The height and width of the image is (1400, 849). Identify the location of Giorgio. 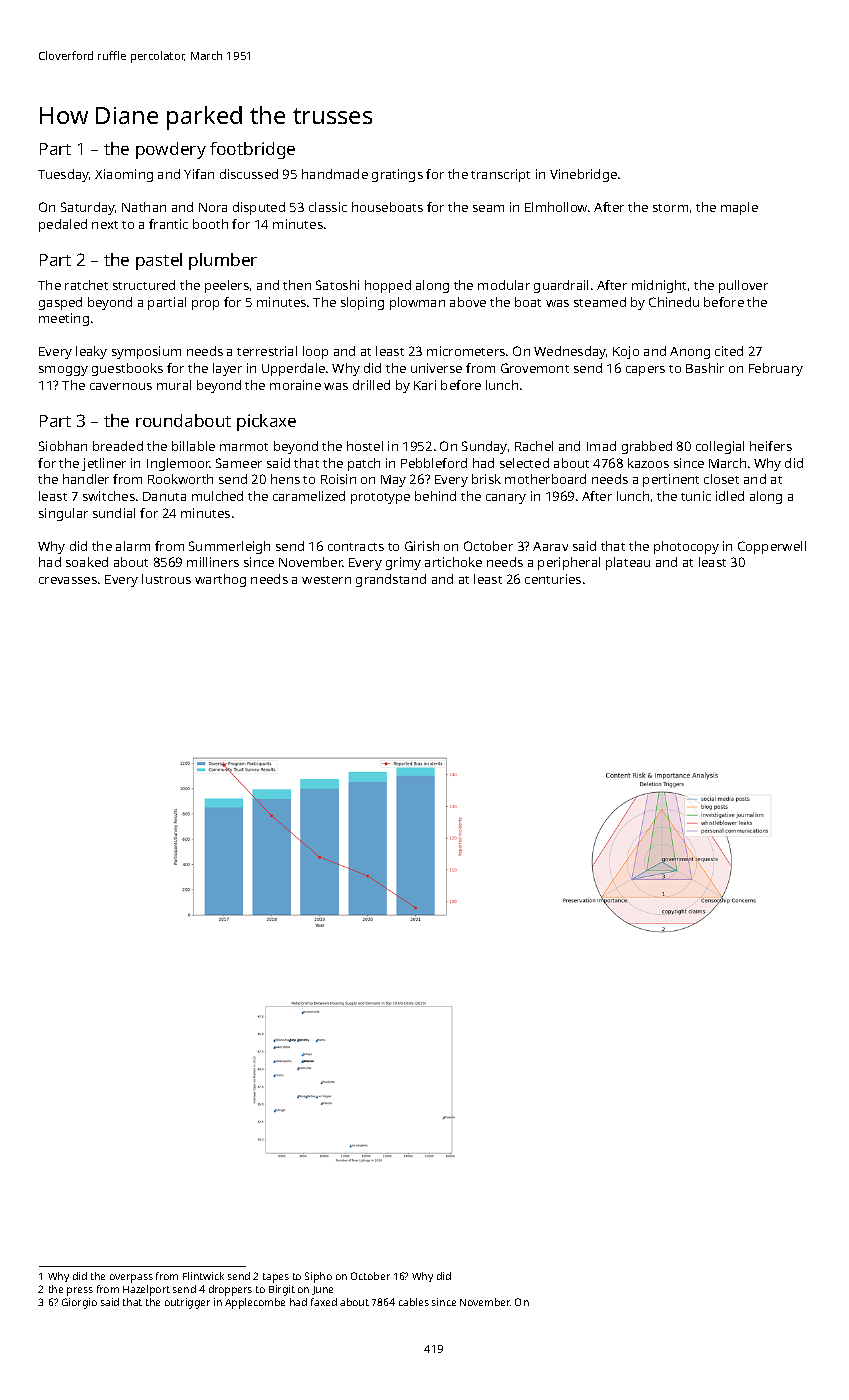
(79, 1303).
